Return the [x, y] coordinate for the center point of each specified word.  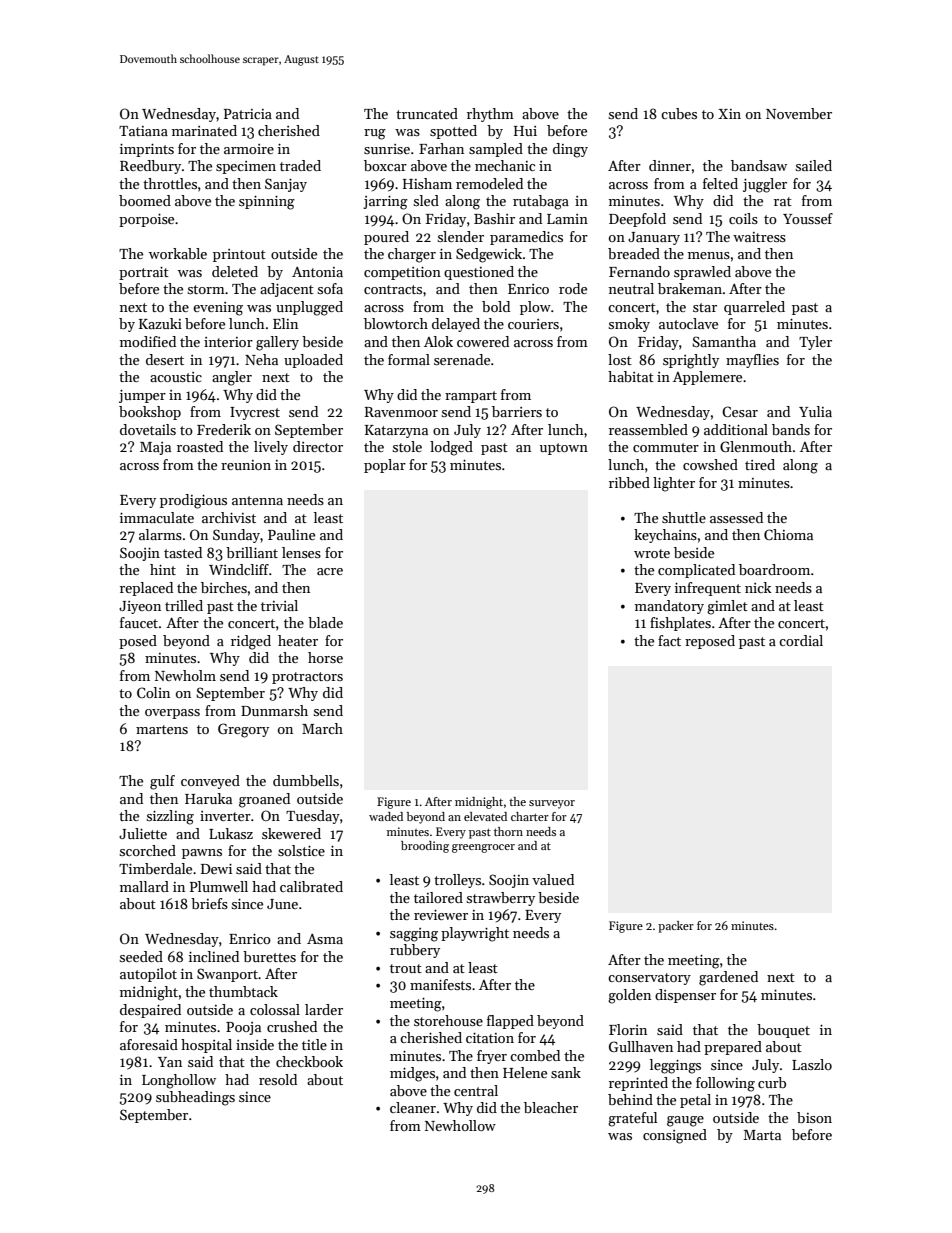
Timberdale [155, 868]
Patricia [248, 114]
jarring [385, 203]
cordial [801, 640]
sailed [814, 165]
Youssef [808, 218]
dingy [570, 150]
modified [148, 341]
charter [530, 816]
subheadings [195, 1098]
